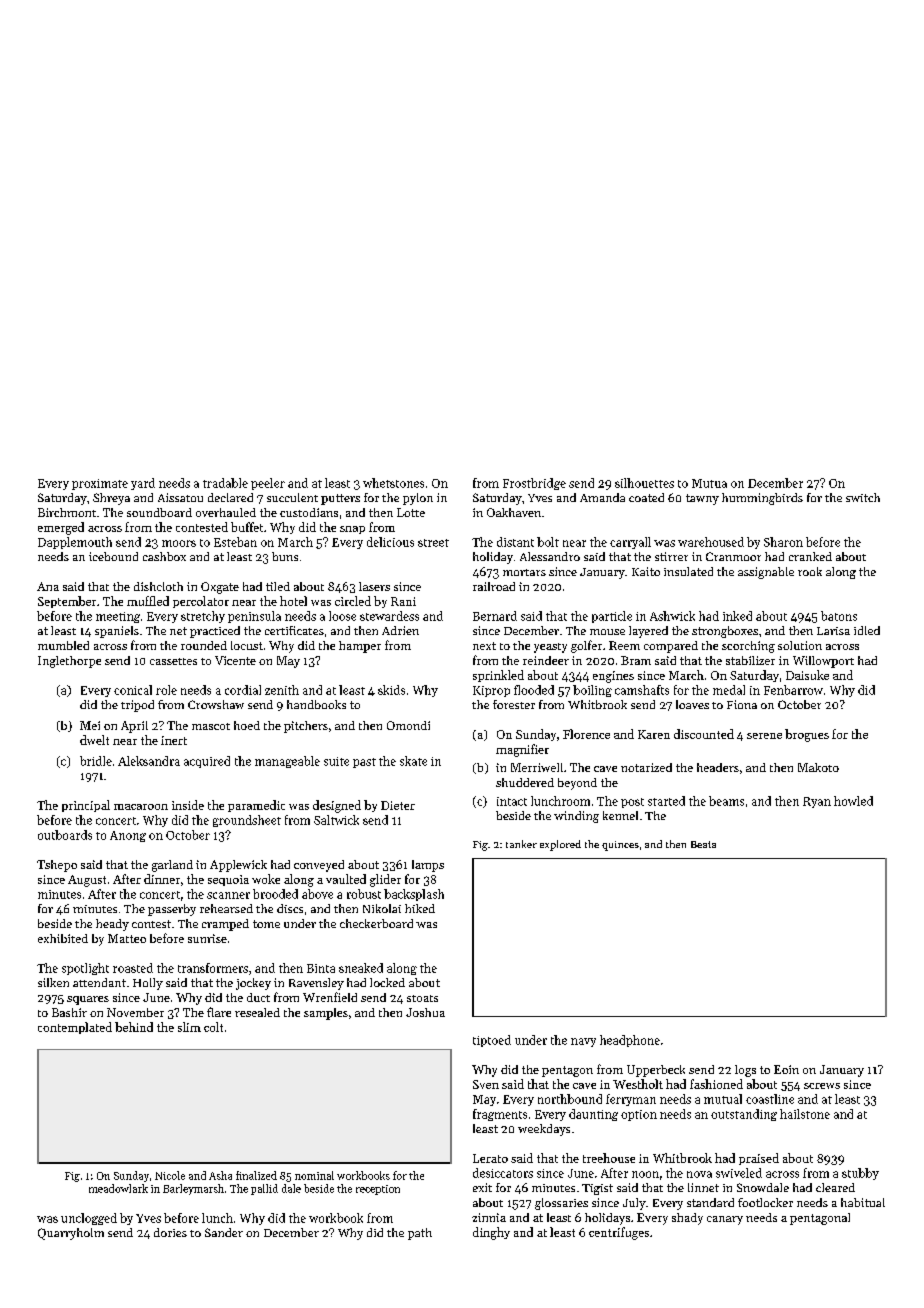 This screenshot has width=924, height=1308. What do you see at coordinates (141, 807) in the screenshot?
I see `macaroon` at bounding box center [141, 807].
